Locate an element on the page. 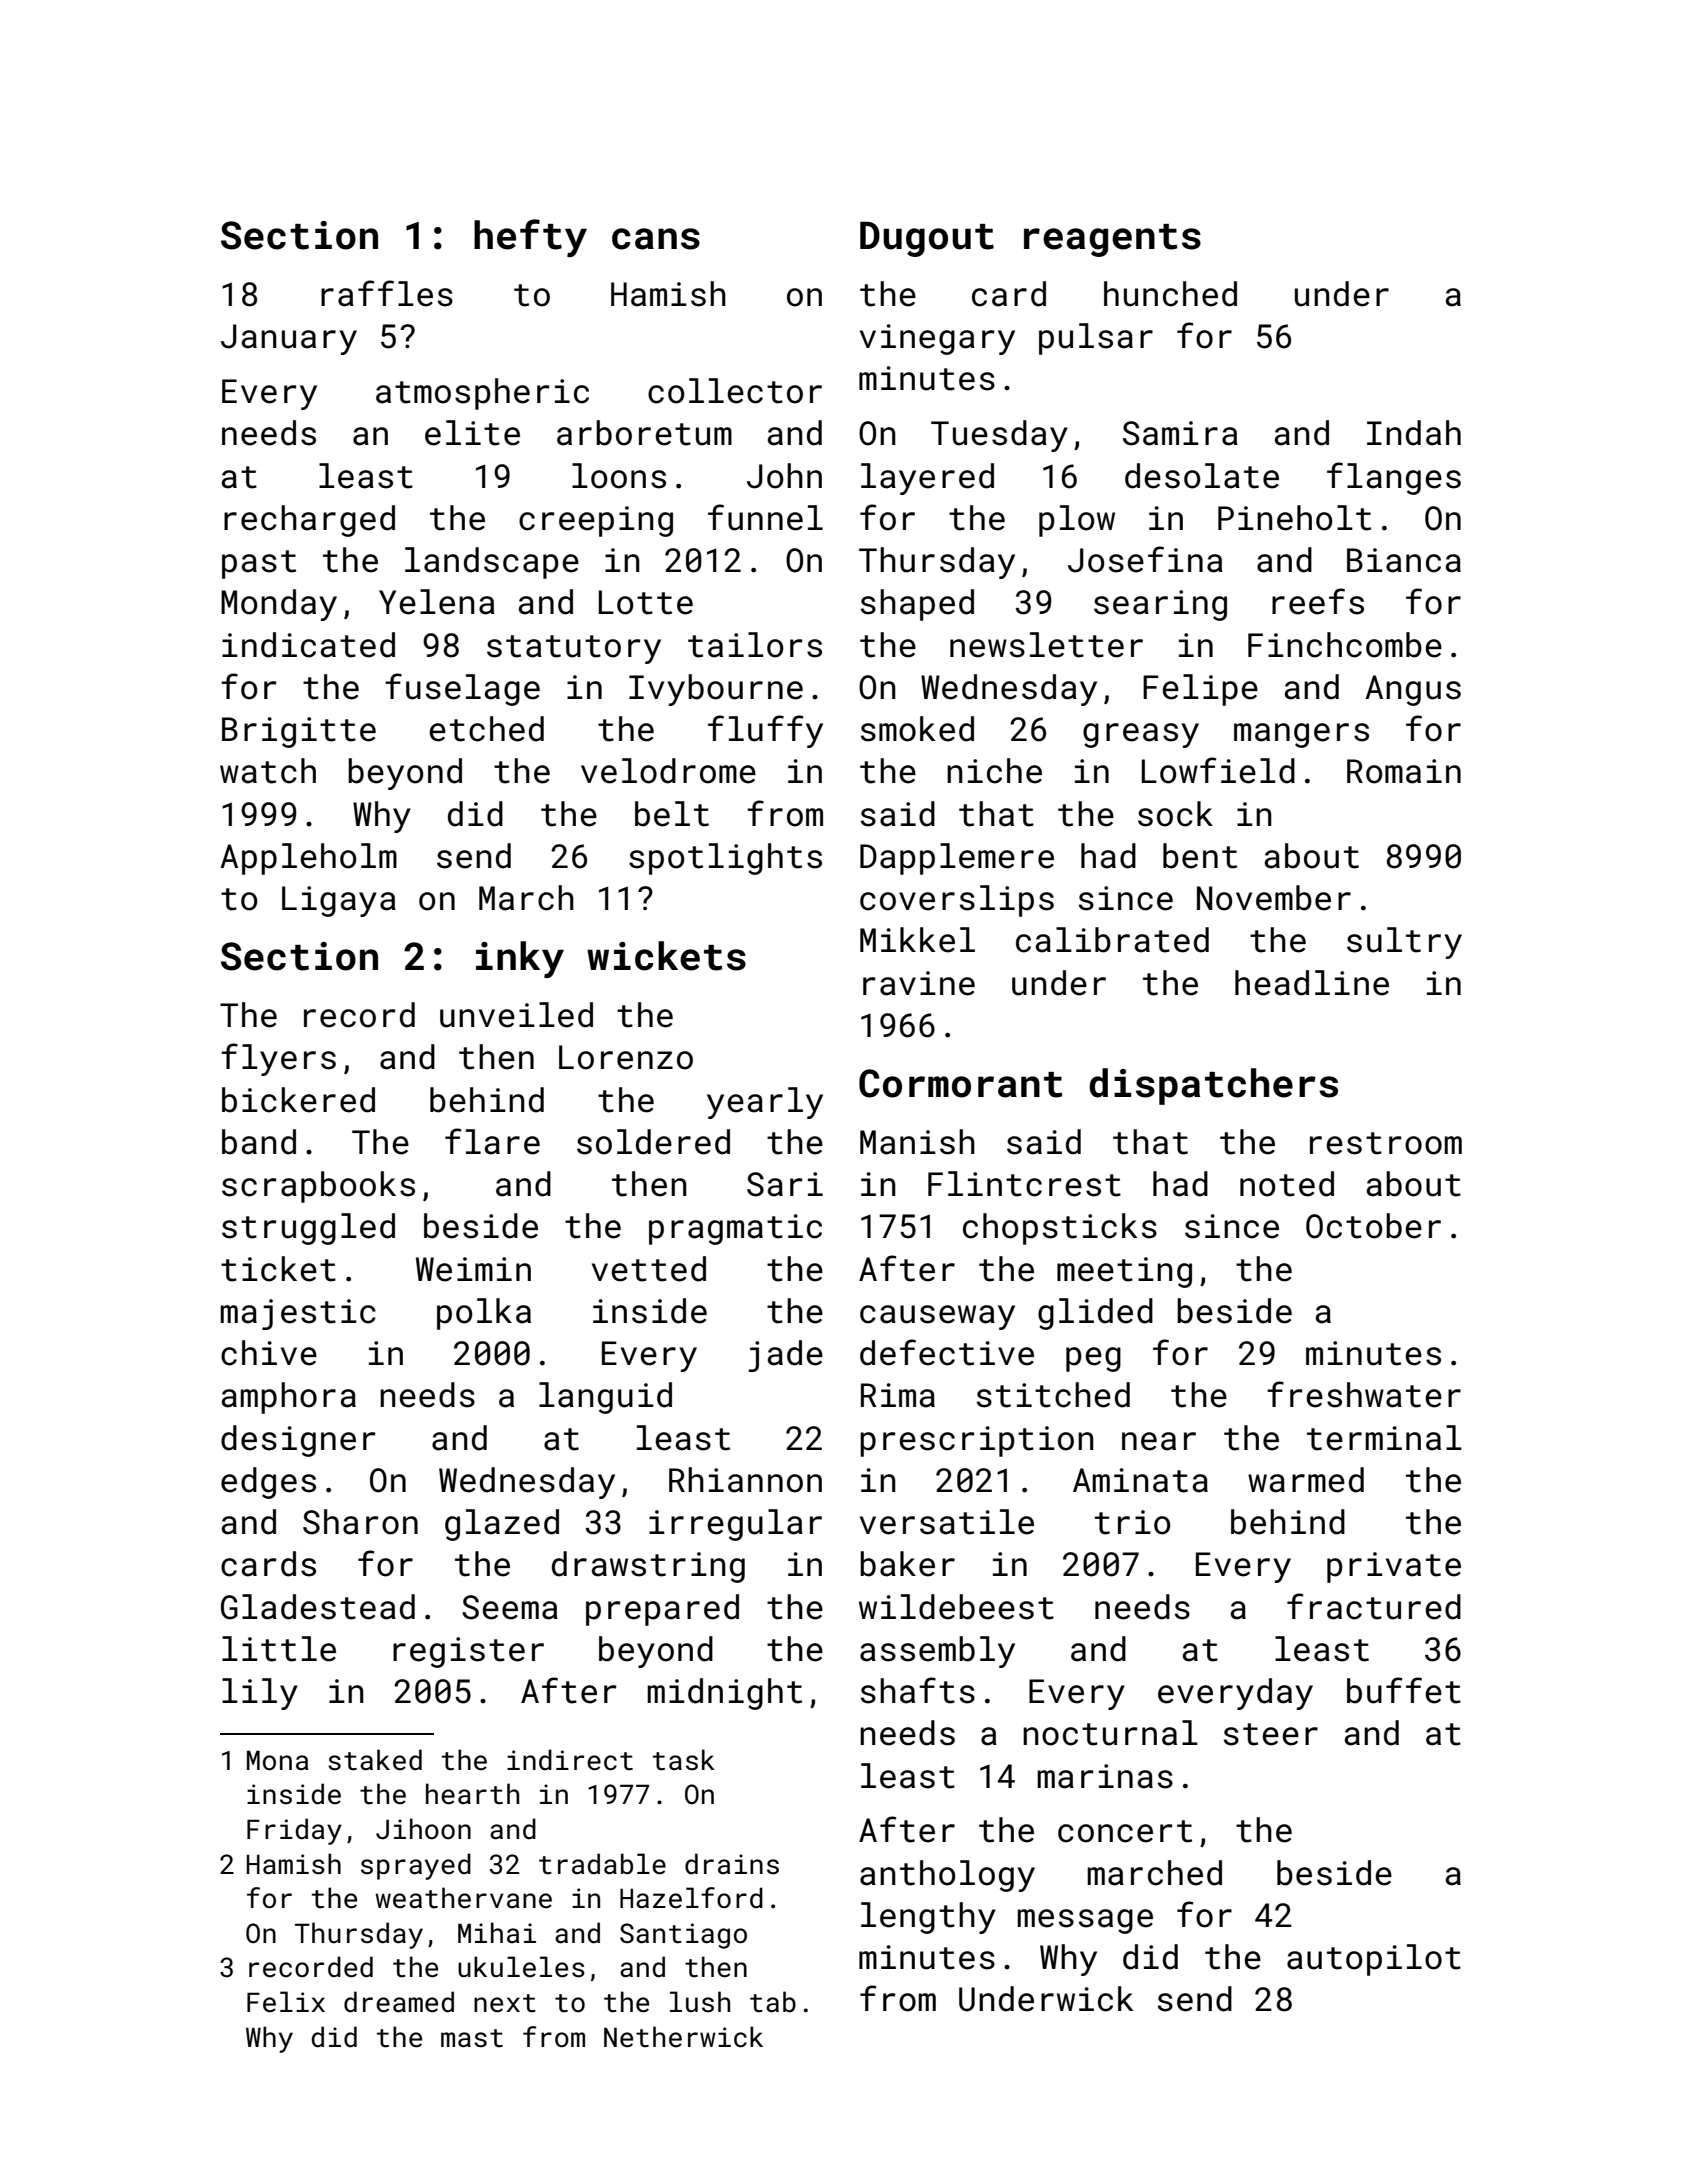  watch is located at coordinates (268, 771).
